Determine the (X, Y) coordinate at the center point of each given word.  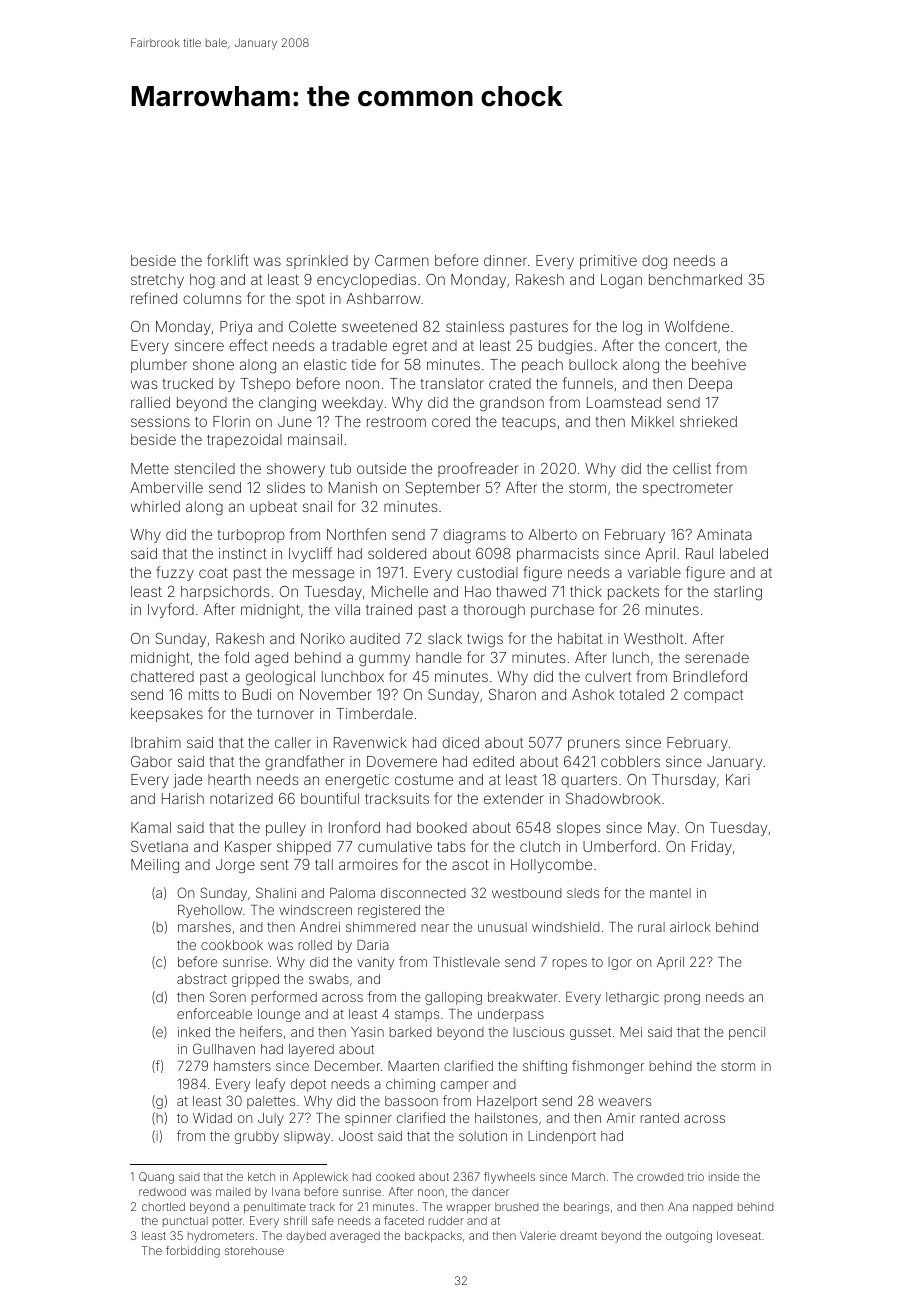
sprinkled (317, 262)
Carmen (402, 260)
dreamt (578, 1235)
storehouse (254, 1251)
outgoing (689, 1237)
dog (654, 262)
